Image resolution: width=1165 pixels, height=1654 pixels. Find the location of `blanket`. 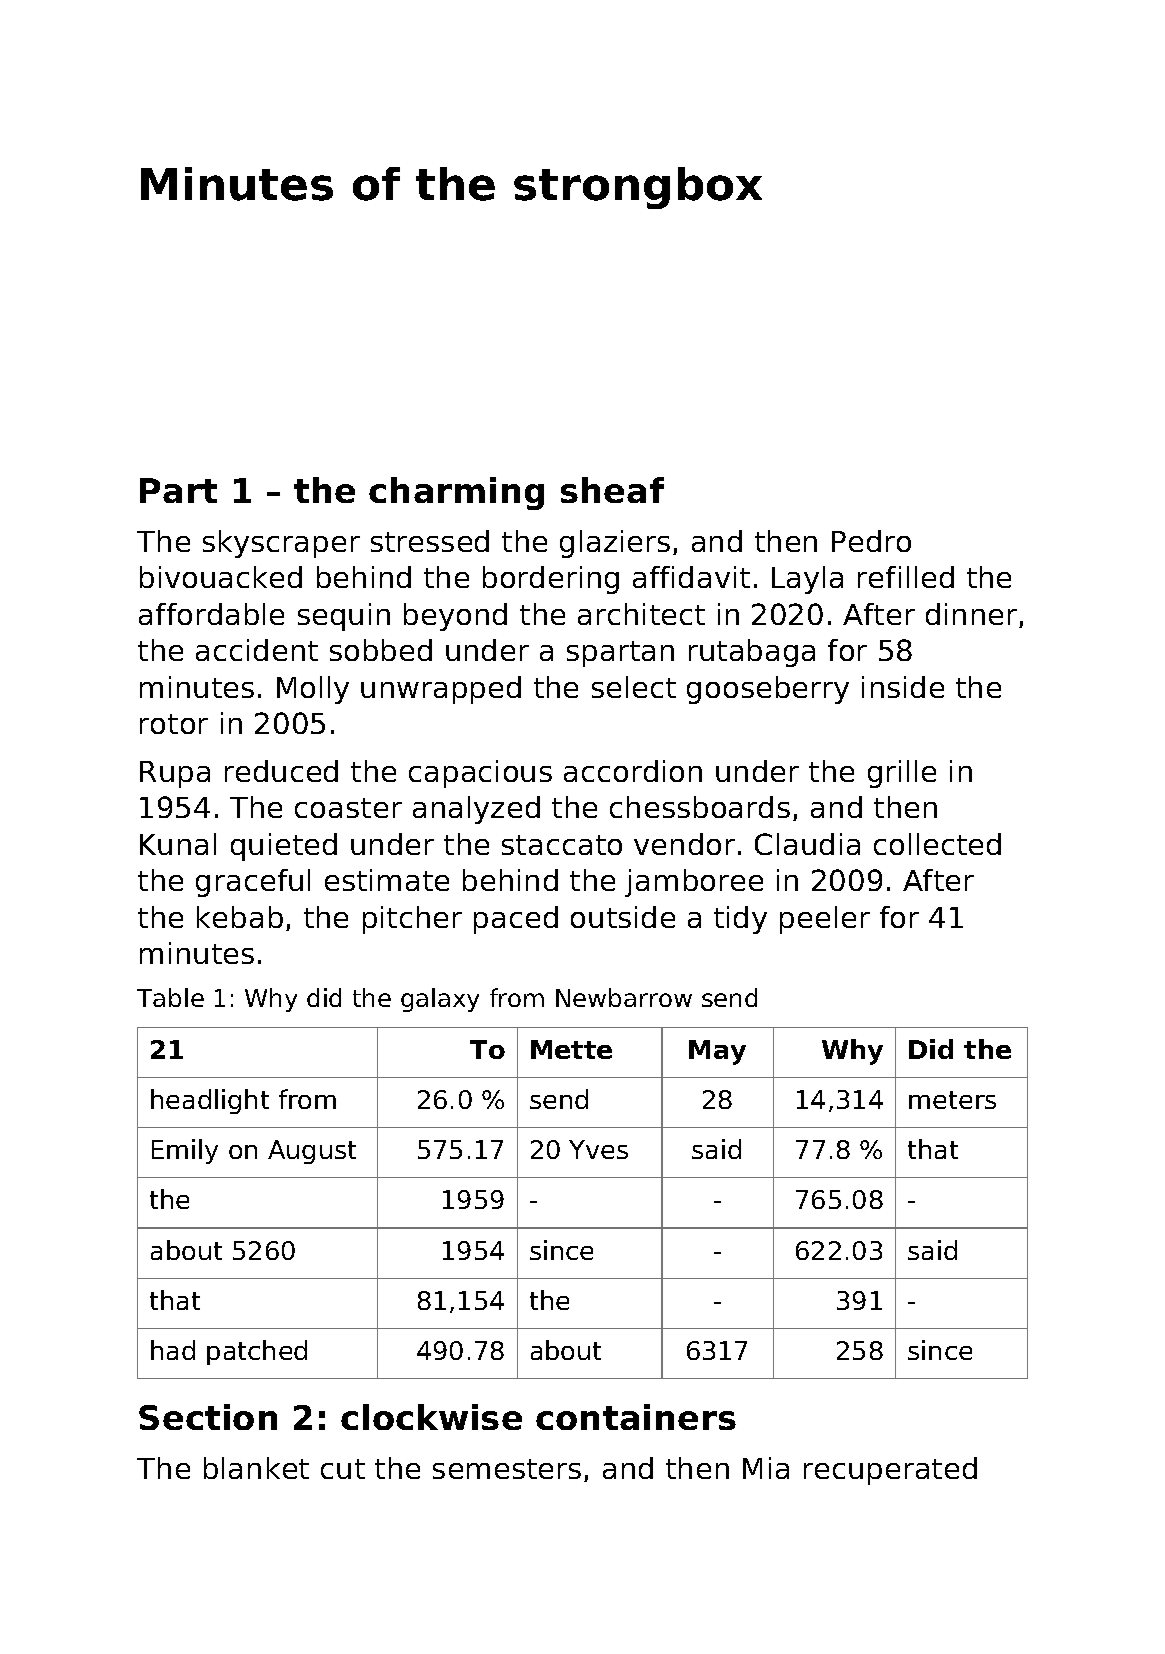

blanket is located at coordinates (256, 1468).
